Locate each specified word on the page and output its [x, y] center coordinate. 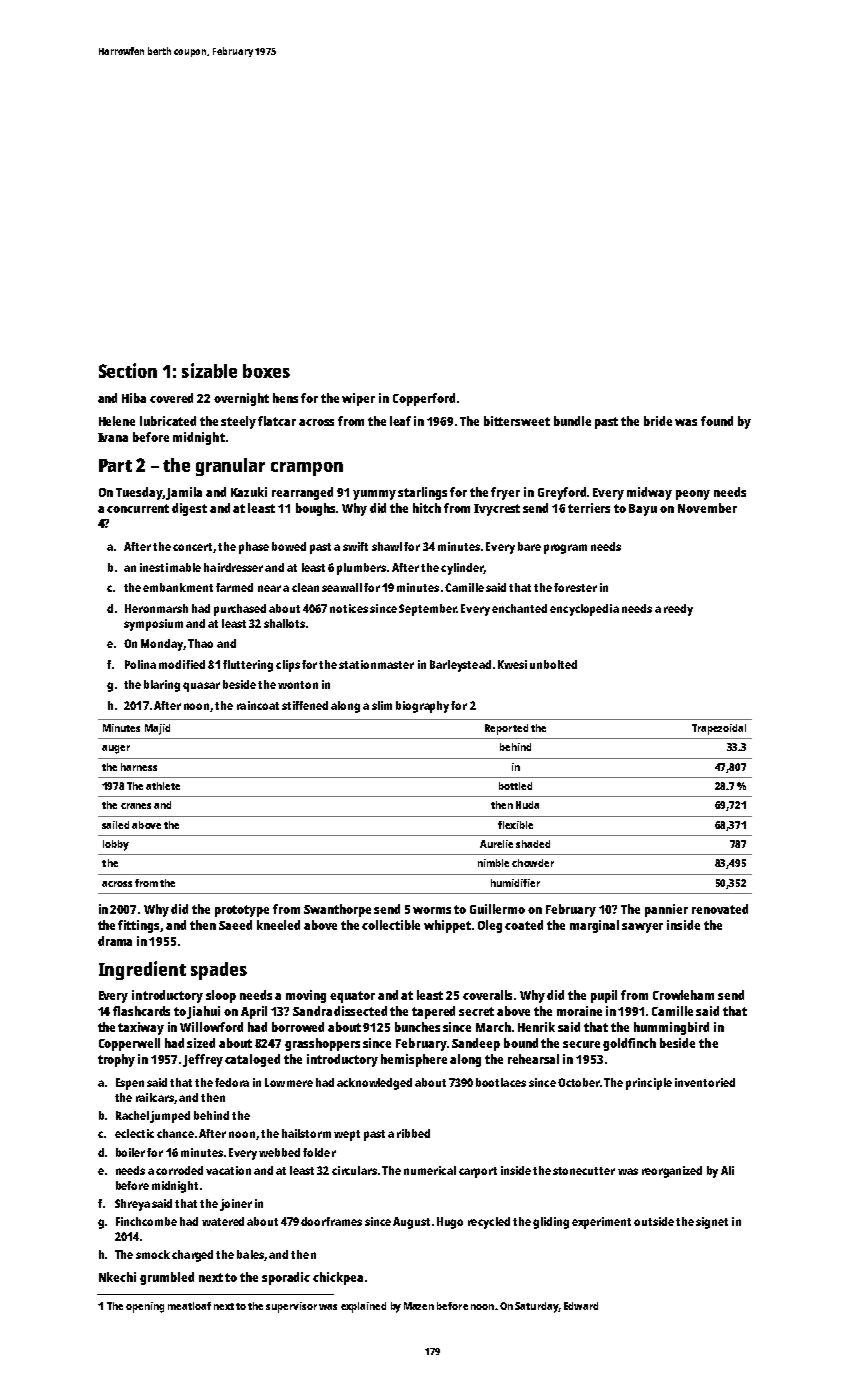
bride [658, 421]
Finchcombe [146, 1221]
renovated [720, 909]
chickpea [338, 1278]
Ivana [113, 437]
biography [422, 707]
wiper [358, 399]
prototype [242, 911]
